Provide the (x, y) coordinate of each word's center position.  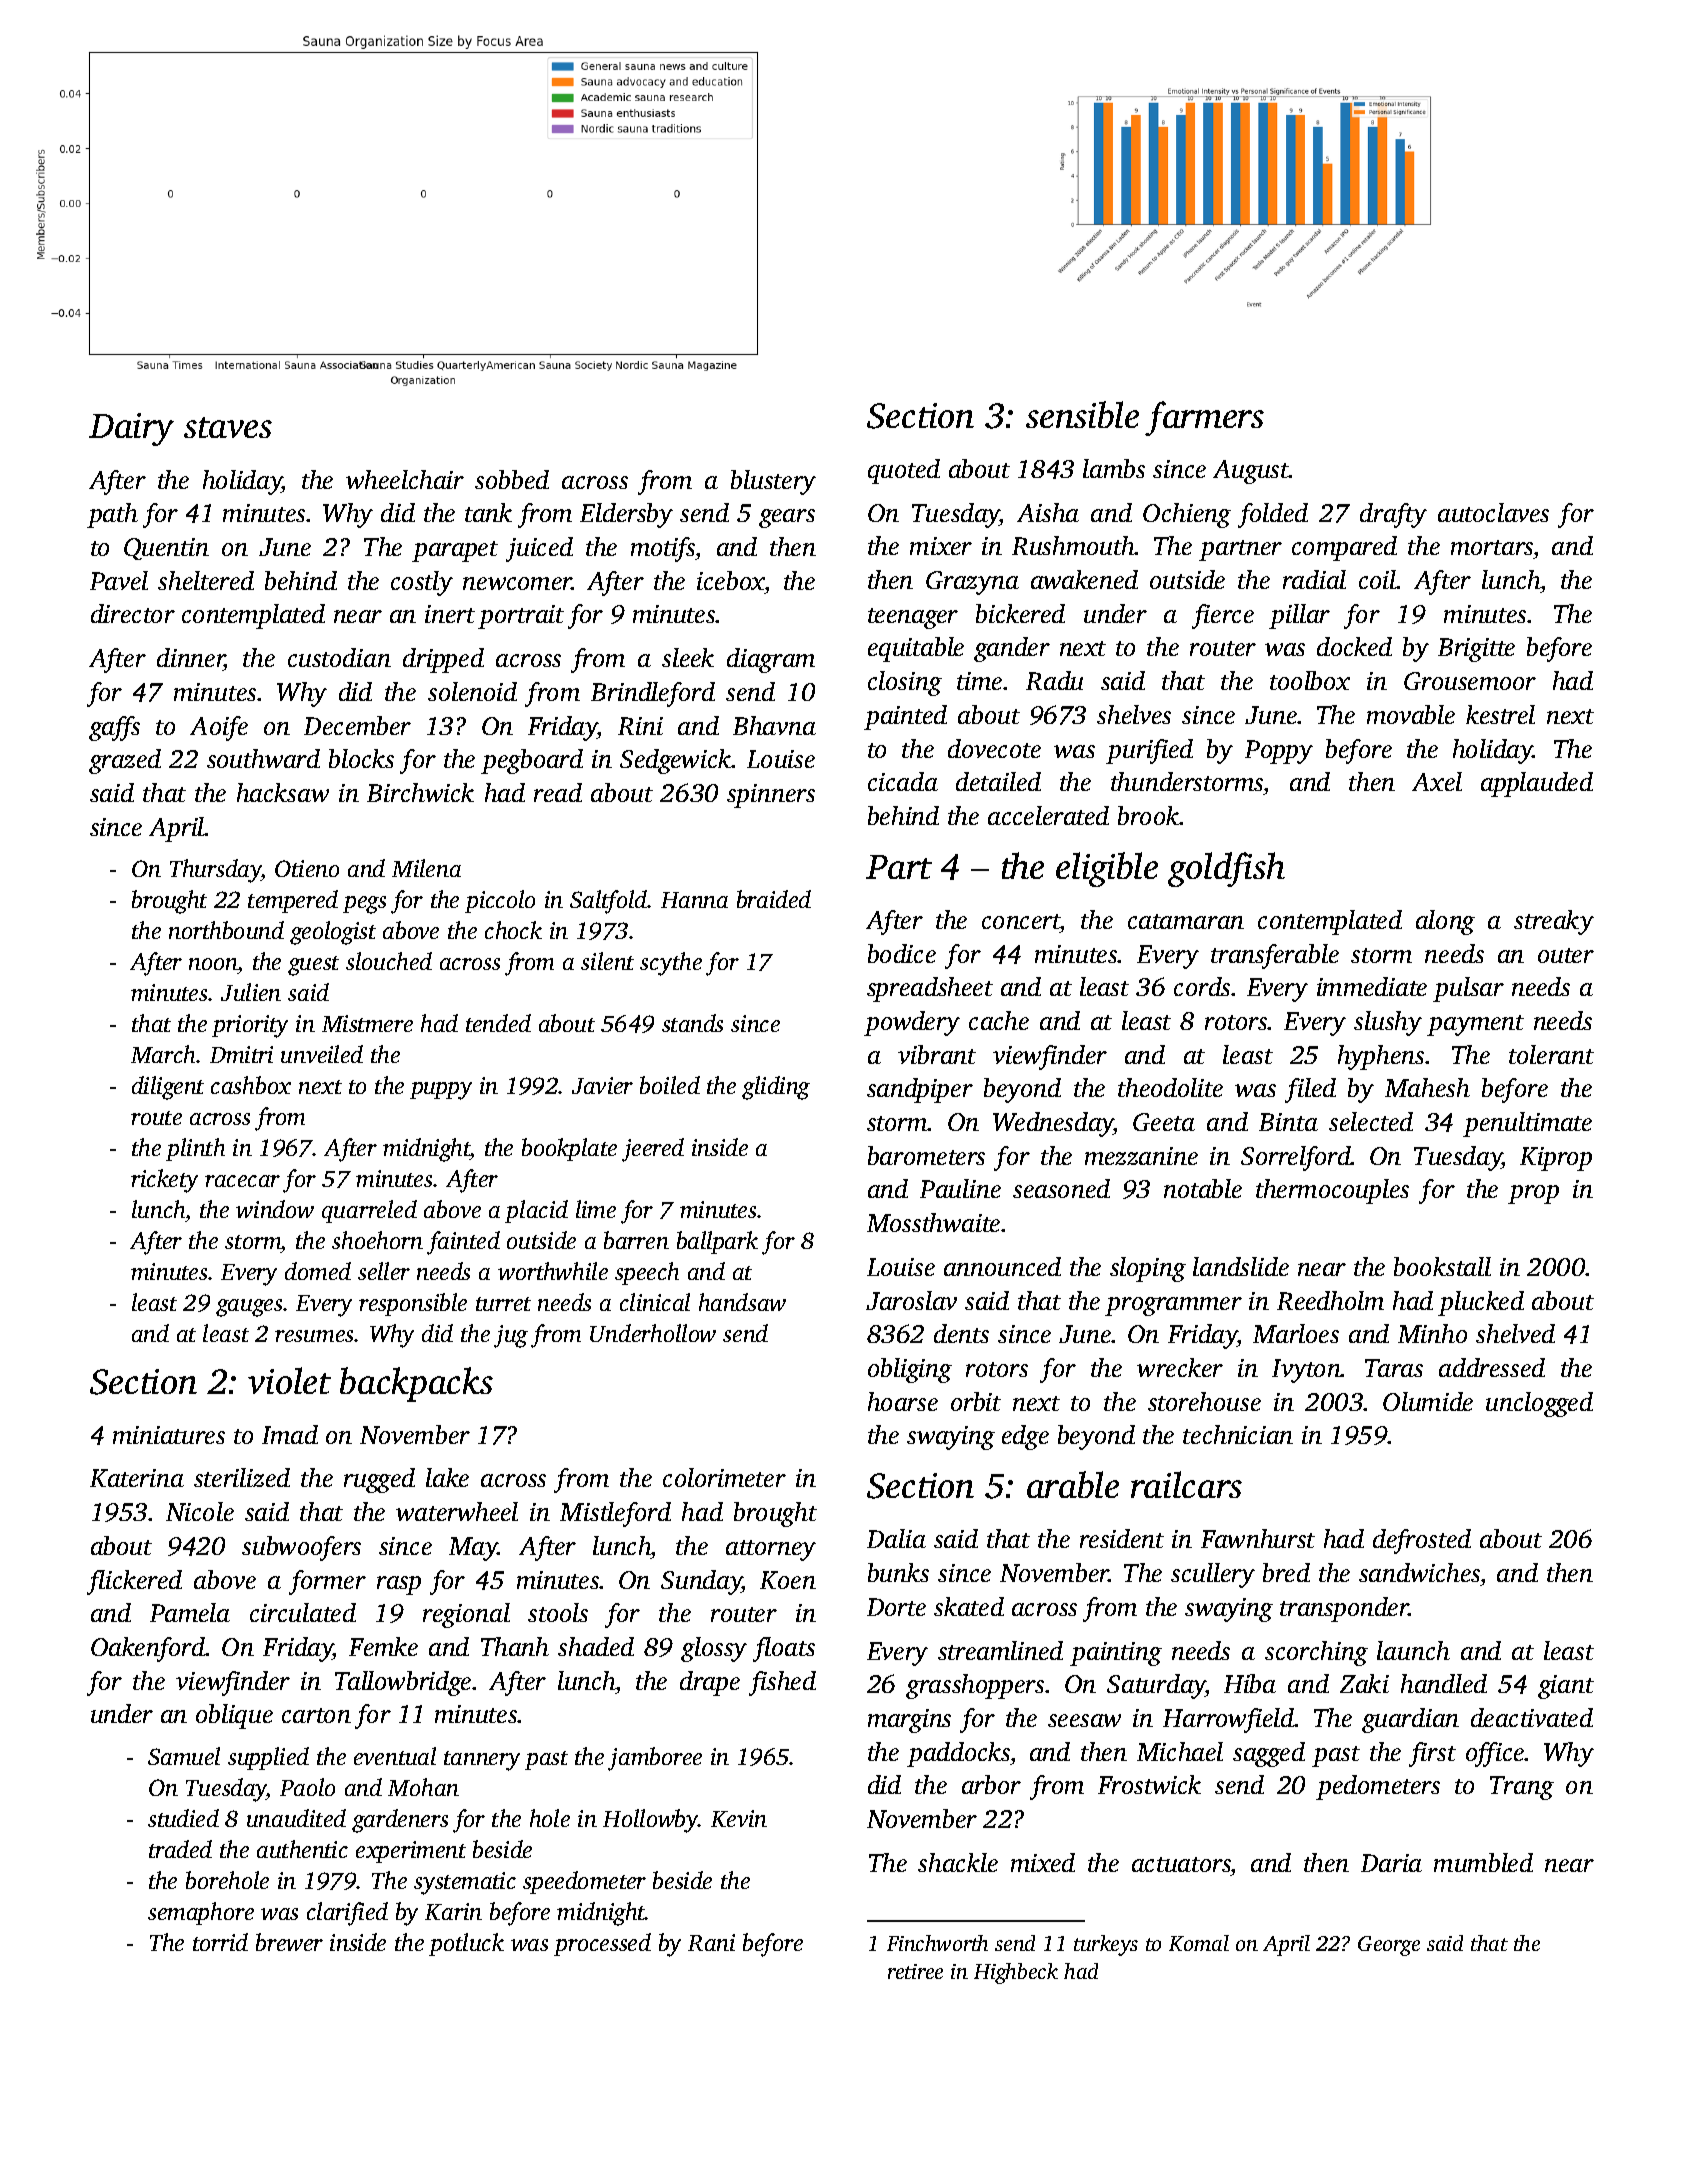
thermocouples (1332, 1191)
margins (909, 1721)
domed (318, 1271)
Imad (290, 1434)
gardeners (400, 1821)
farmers (1204, 418)
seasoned (1061, 1188)
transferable (1275, 956)
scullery (1213, 1575)
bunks (898, 1572)
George (1389, 1946)
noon (213, 966)
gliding (776, 1088)
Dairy (131, 429)
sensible (1082, 414)
